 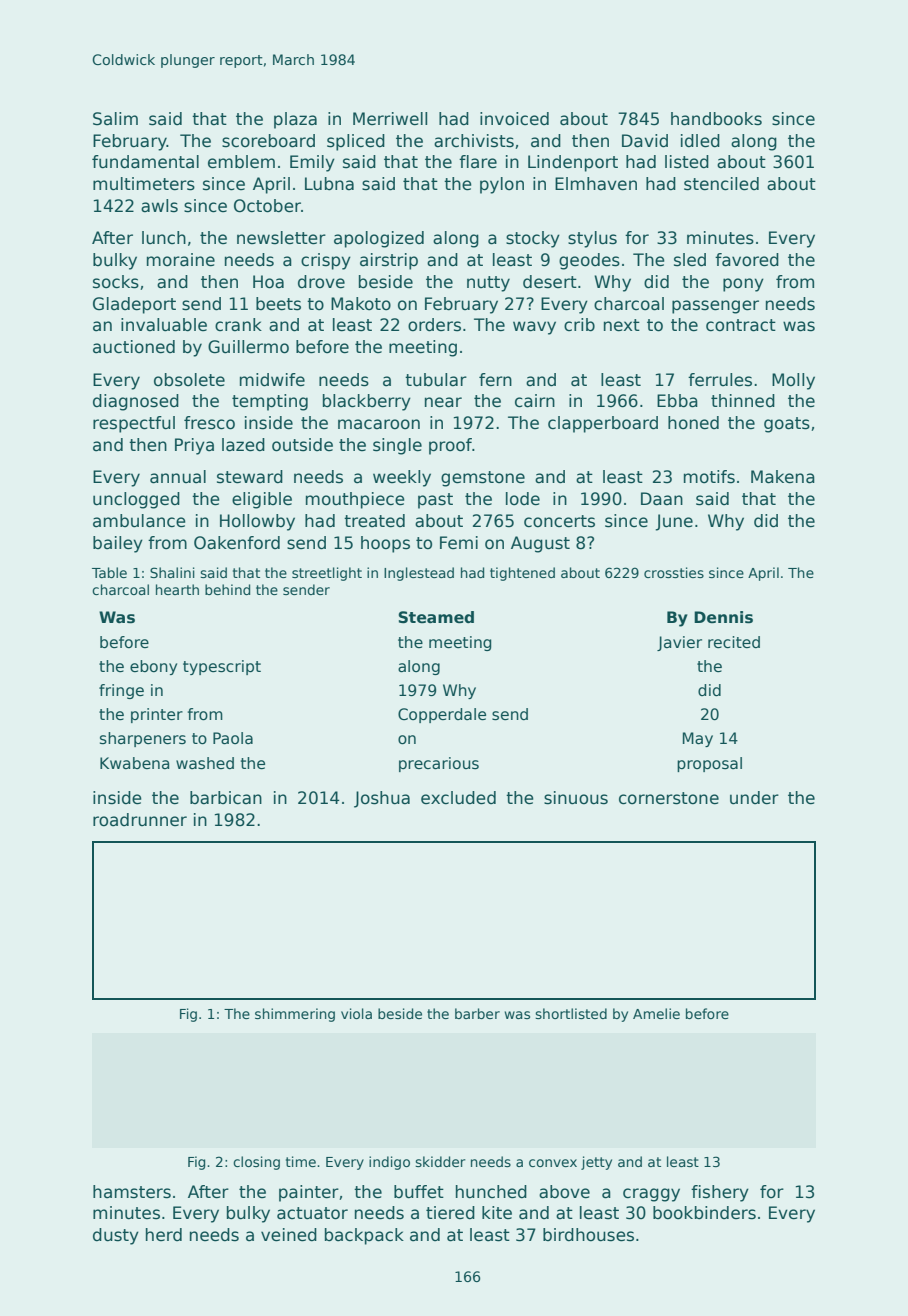 I want to click on Dennis, so click(x=723, y=617).
